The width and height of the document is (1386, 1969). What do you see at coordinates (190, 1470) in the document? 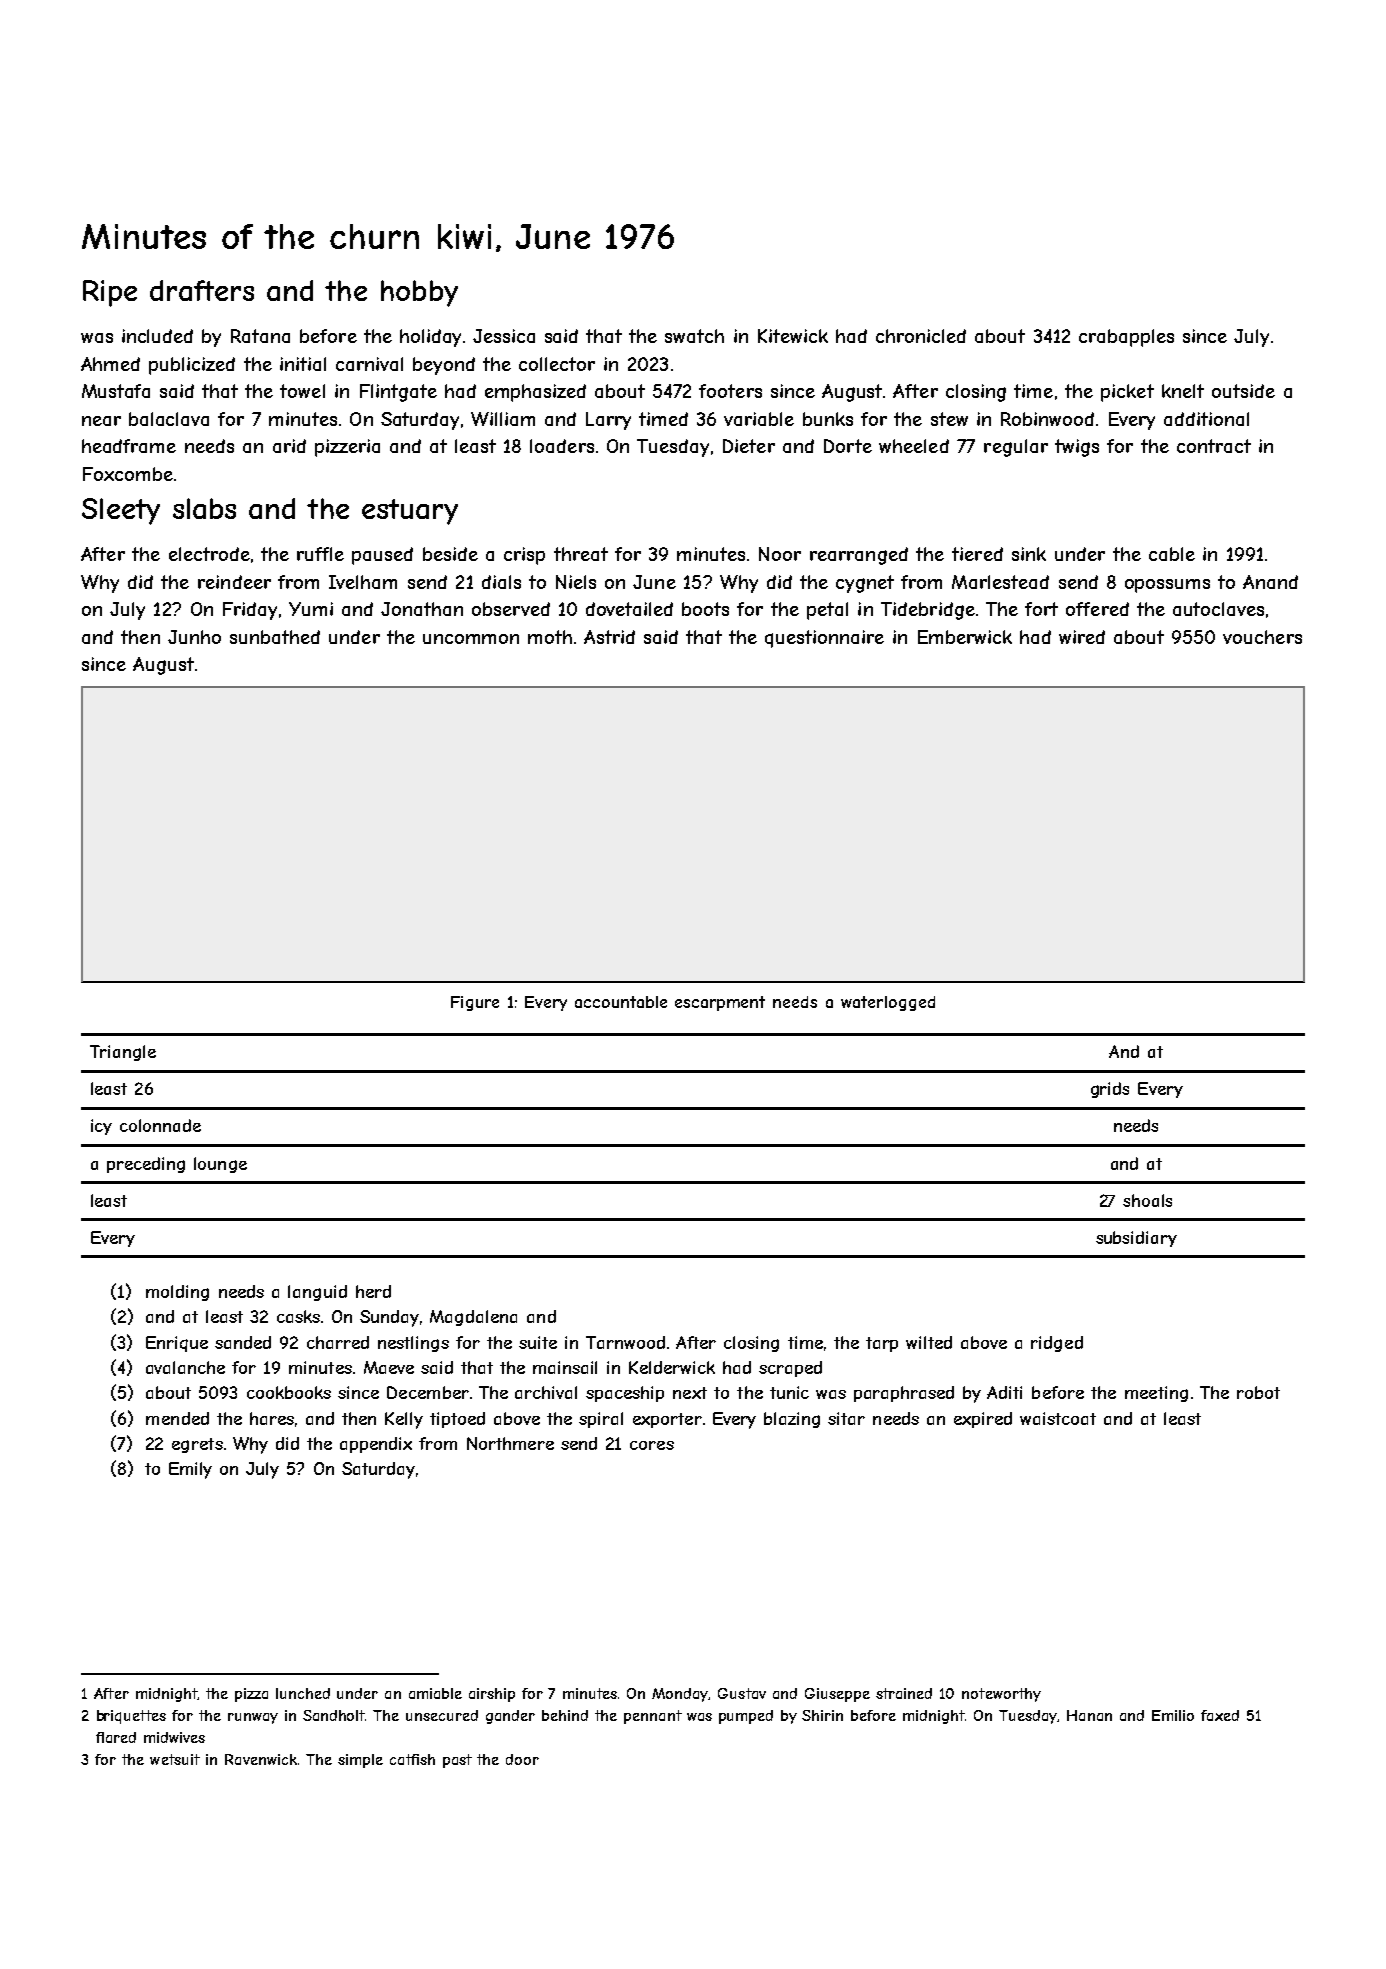
I see `Emily` at bounding box center [190, 1470].
